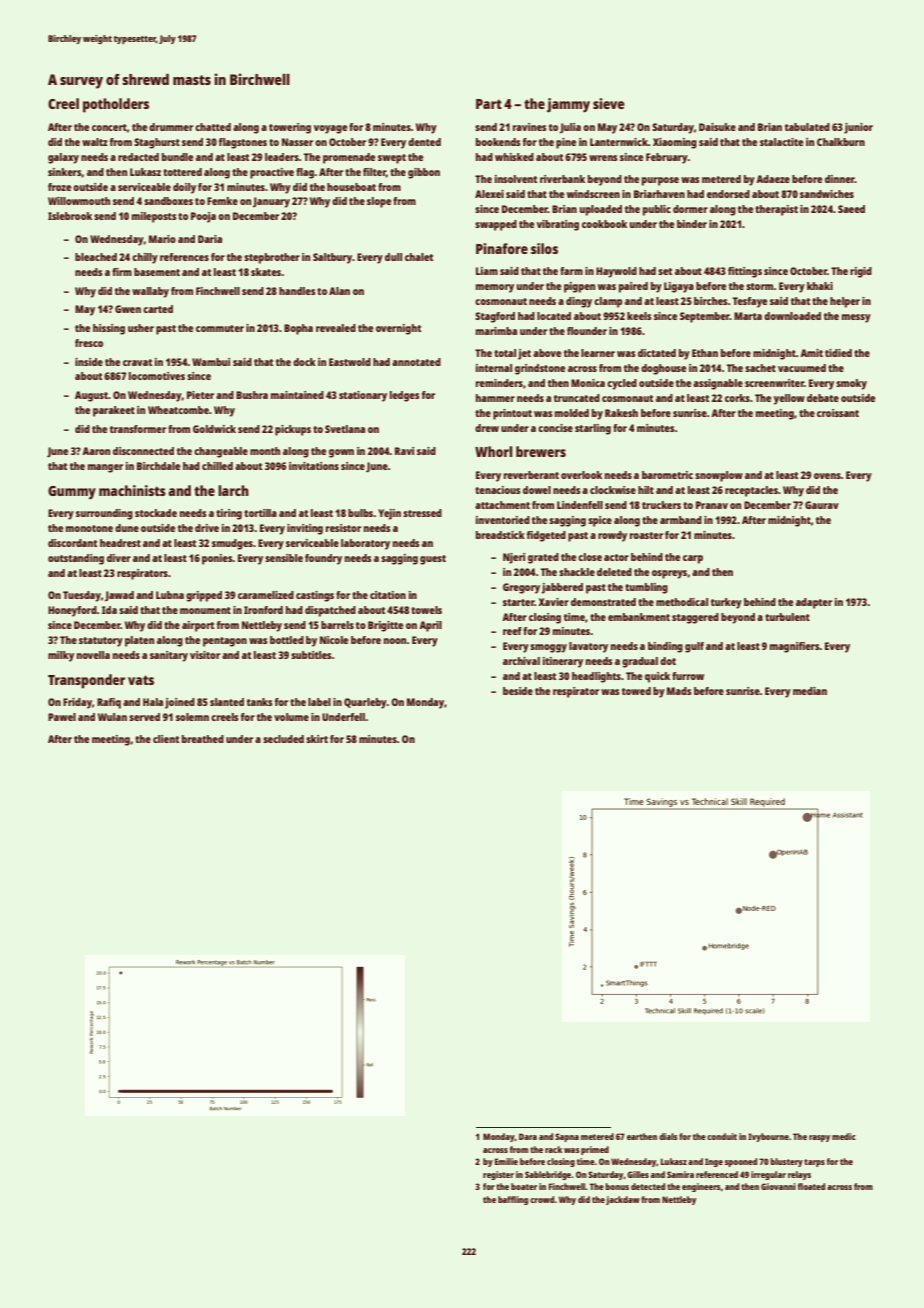 The image size is (924, 1308). What do you see at coordinates (334, 640) in the page?
I see `Nicole` at bounding box center [334, 640].
